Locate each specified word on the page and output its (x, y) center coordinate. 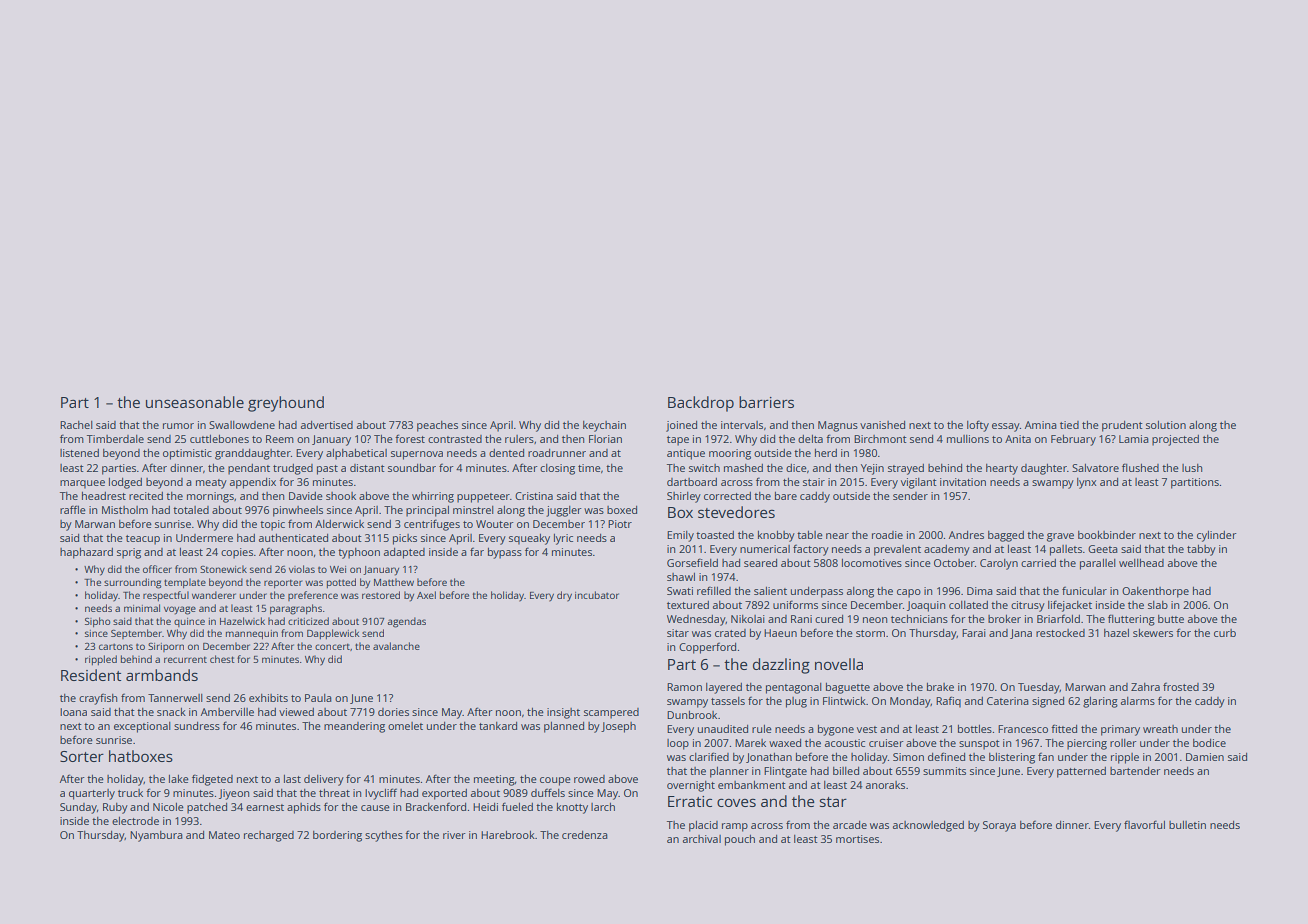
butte (1171, 619)
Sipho (97, 622)
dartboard (692, 482)
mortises (857, 839)
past (327, 470)
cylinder (1217, 536)
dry (564, 596)
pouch (740, 840)
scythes (384, 836)
